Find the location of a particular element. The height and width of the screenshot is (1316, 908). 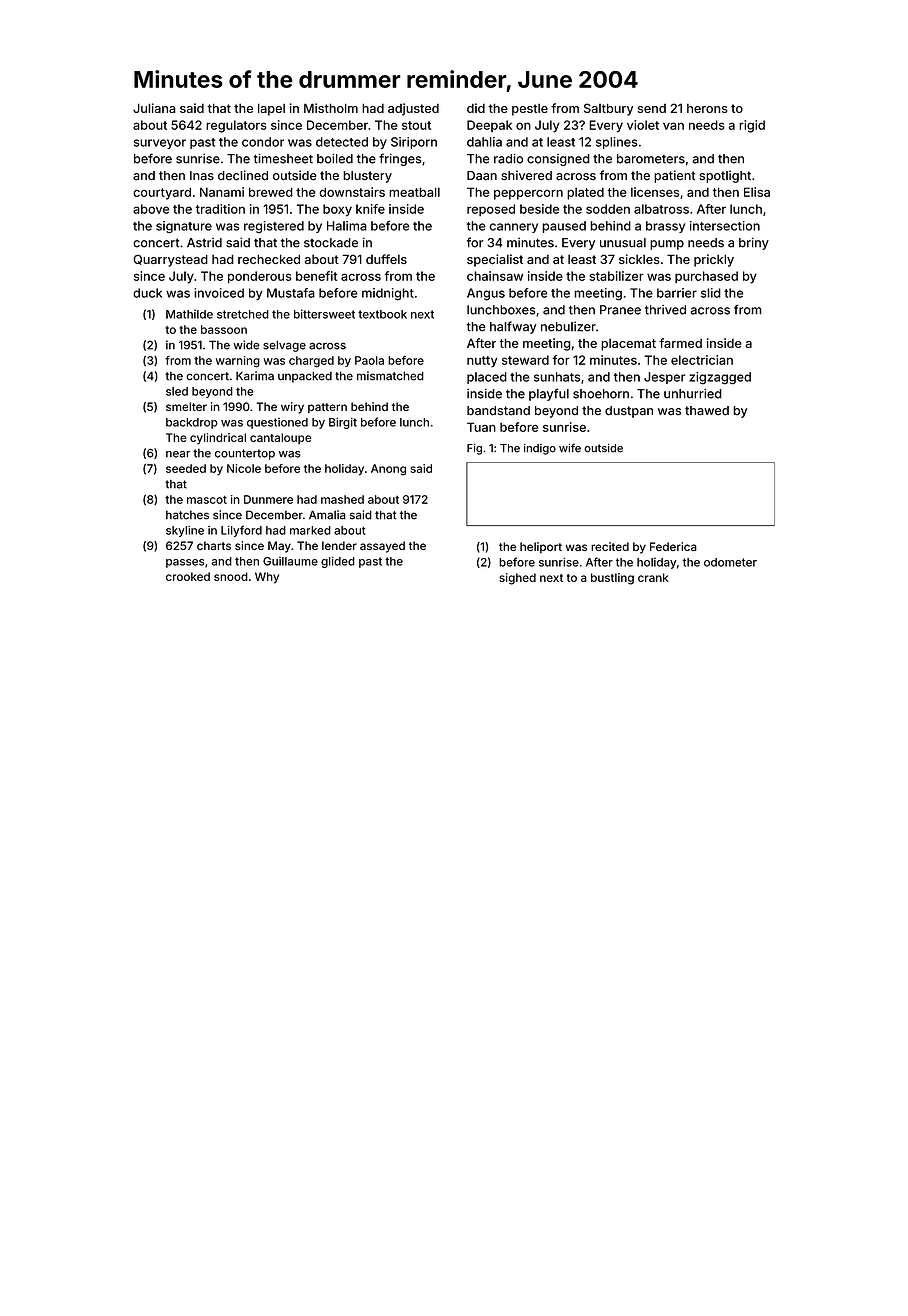

textbook is located at coordinates (382, 314).
